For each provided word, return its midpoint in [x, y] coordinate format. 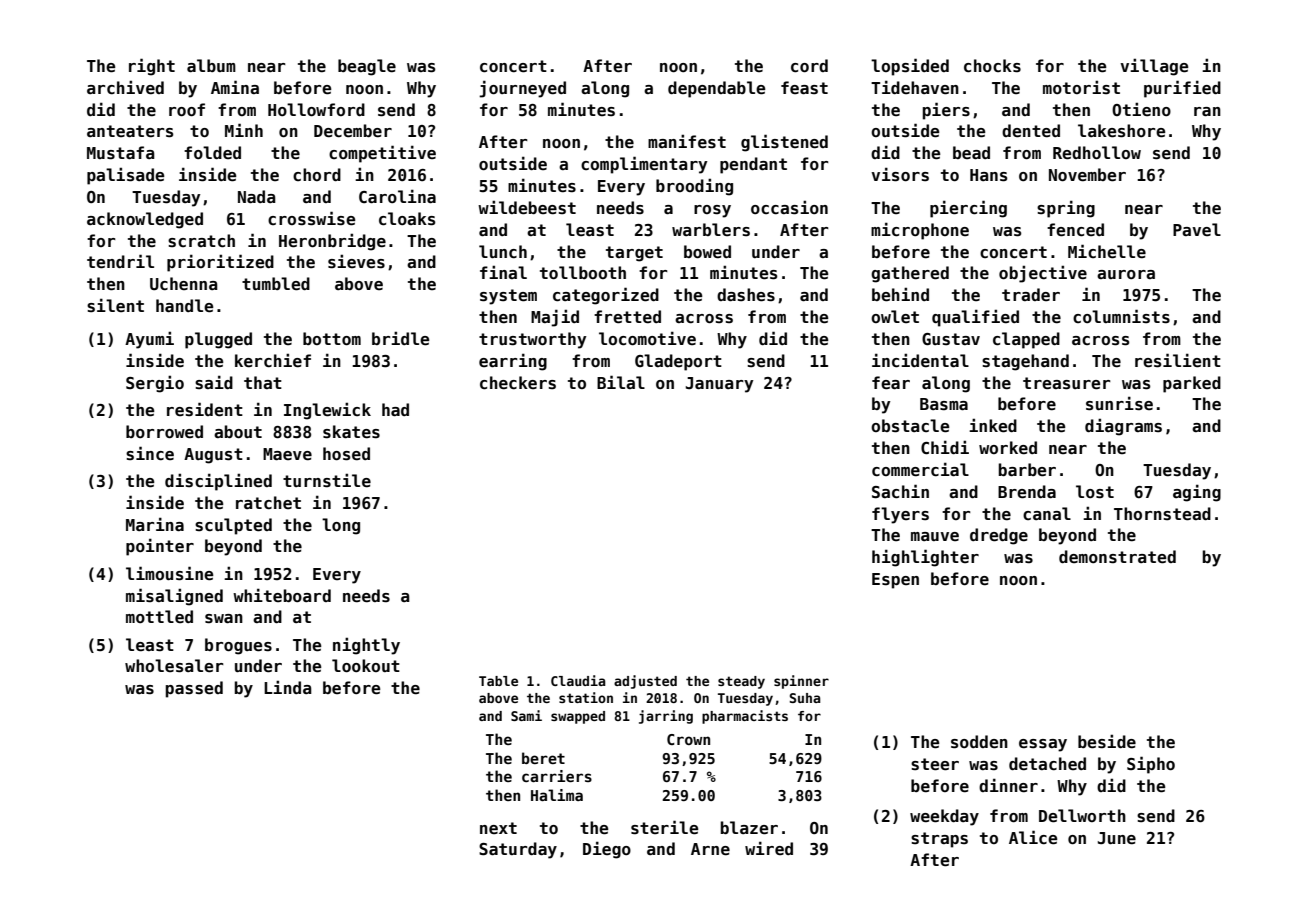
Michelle [1107, 251]
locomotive [647, 338]
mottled [159, 616]
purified [1182, 89]
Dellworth [1082, 816]
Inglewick [327, 411]
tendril [120, 261]
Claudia [578, 680]
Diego [607, 850]
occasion [789, 207]
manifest [687, 141]
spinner [801, 682]
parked [1192, 384]
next [498, 828]
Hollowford [316, 109]
